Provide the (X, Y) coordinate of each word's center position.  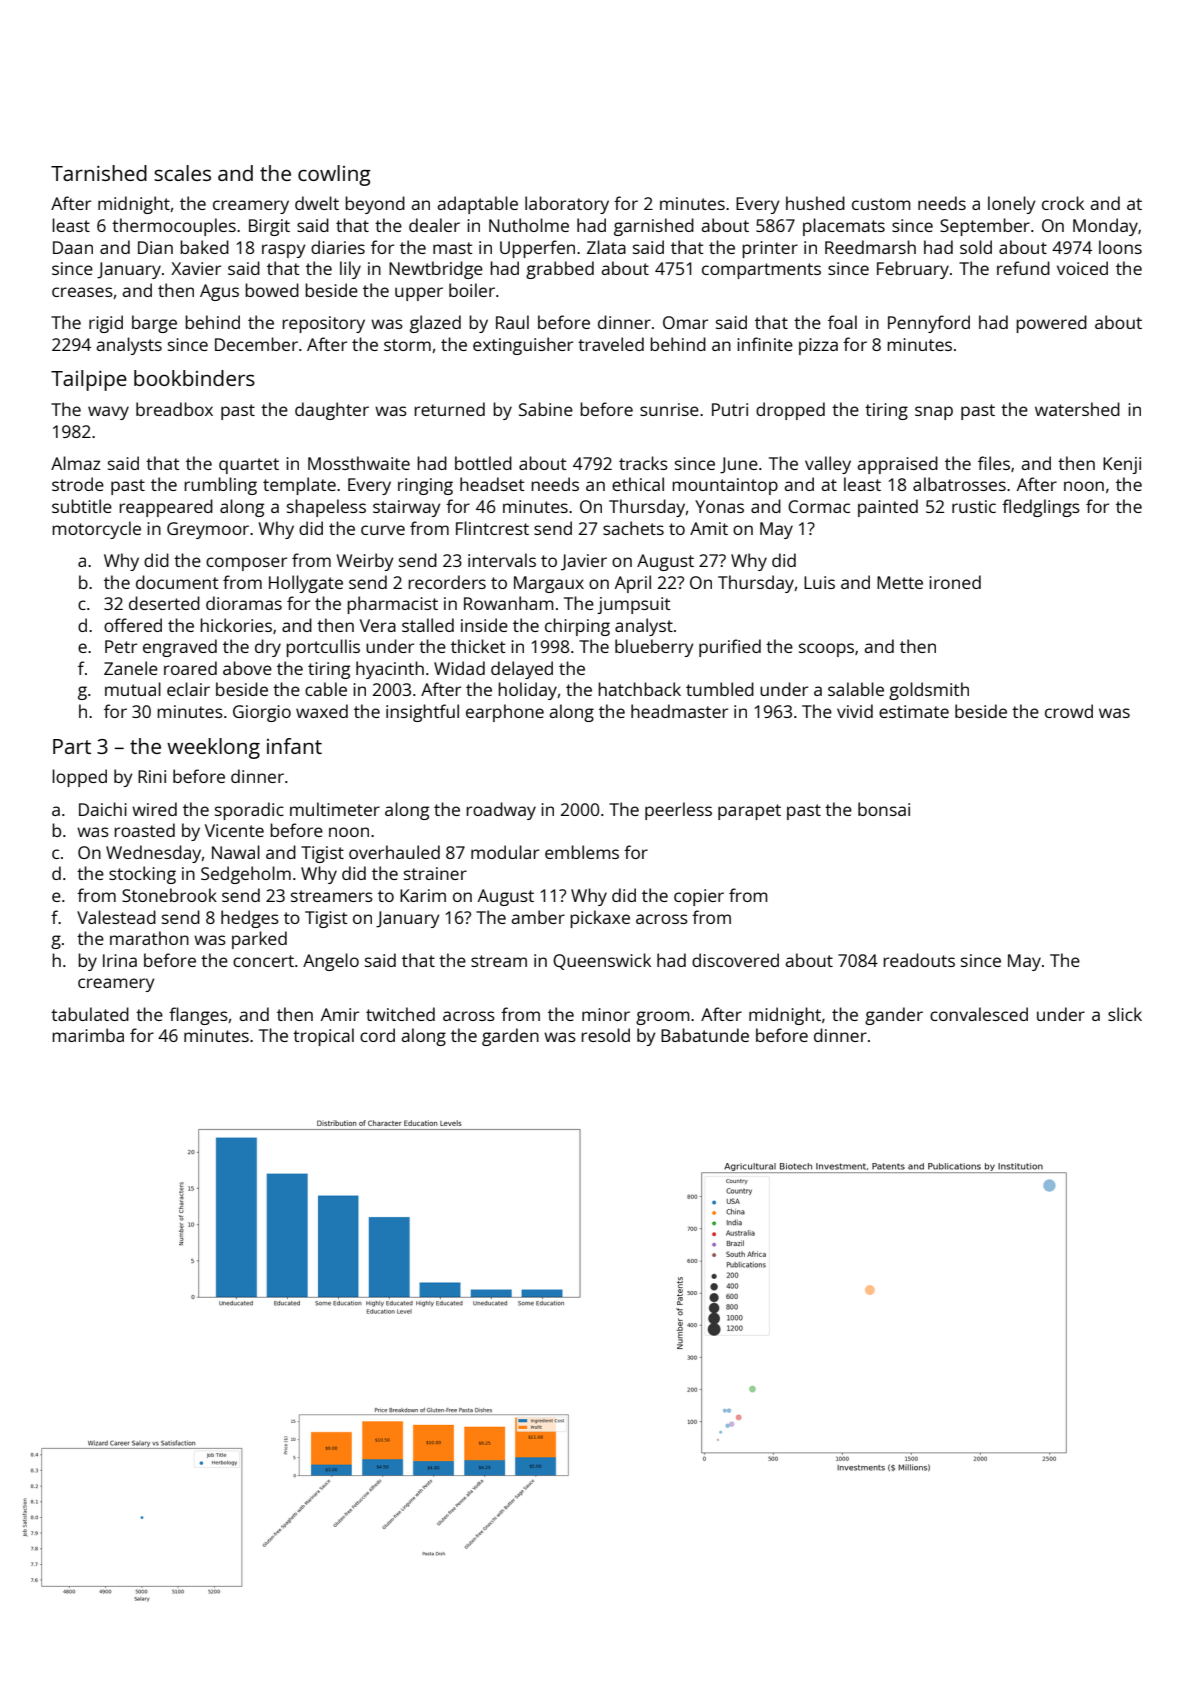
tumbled (720, 689)
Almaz (76, 463)
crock (1063, 203)
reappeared (166, 508)
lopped (79, 778)
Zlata (606, 247)
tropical (323, 1037)
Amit (709, 528)
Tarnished (99, 173)
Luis (819, 582)
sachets (633, 528)
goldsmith (929, 691)
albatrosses (959, 484)
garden (510, 1037)
